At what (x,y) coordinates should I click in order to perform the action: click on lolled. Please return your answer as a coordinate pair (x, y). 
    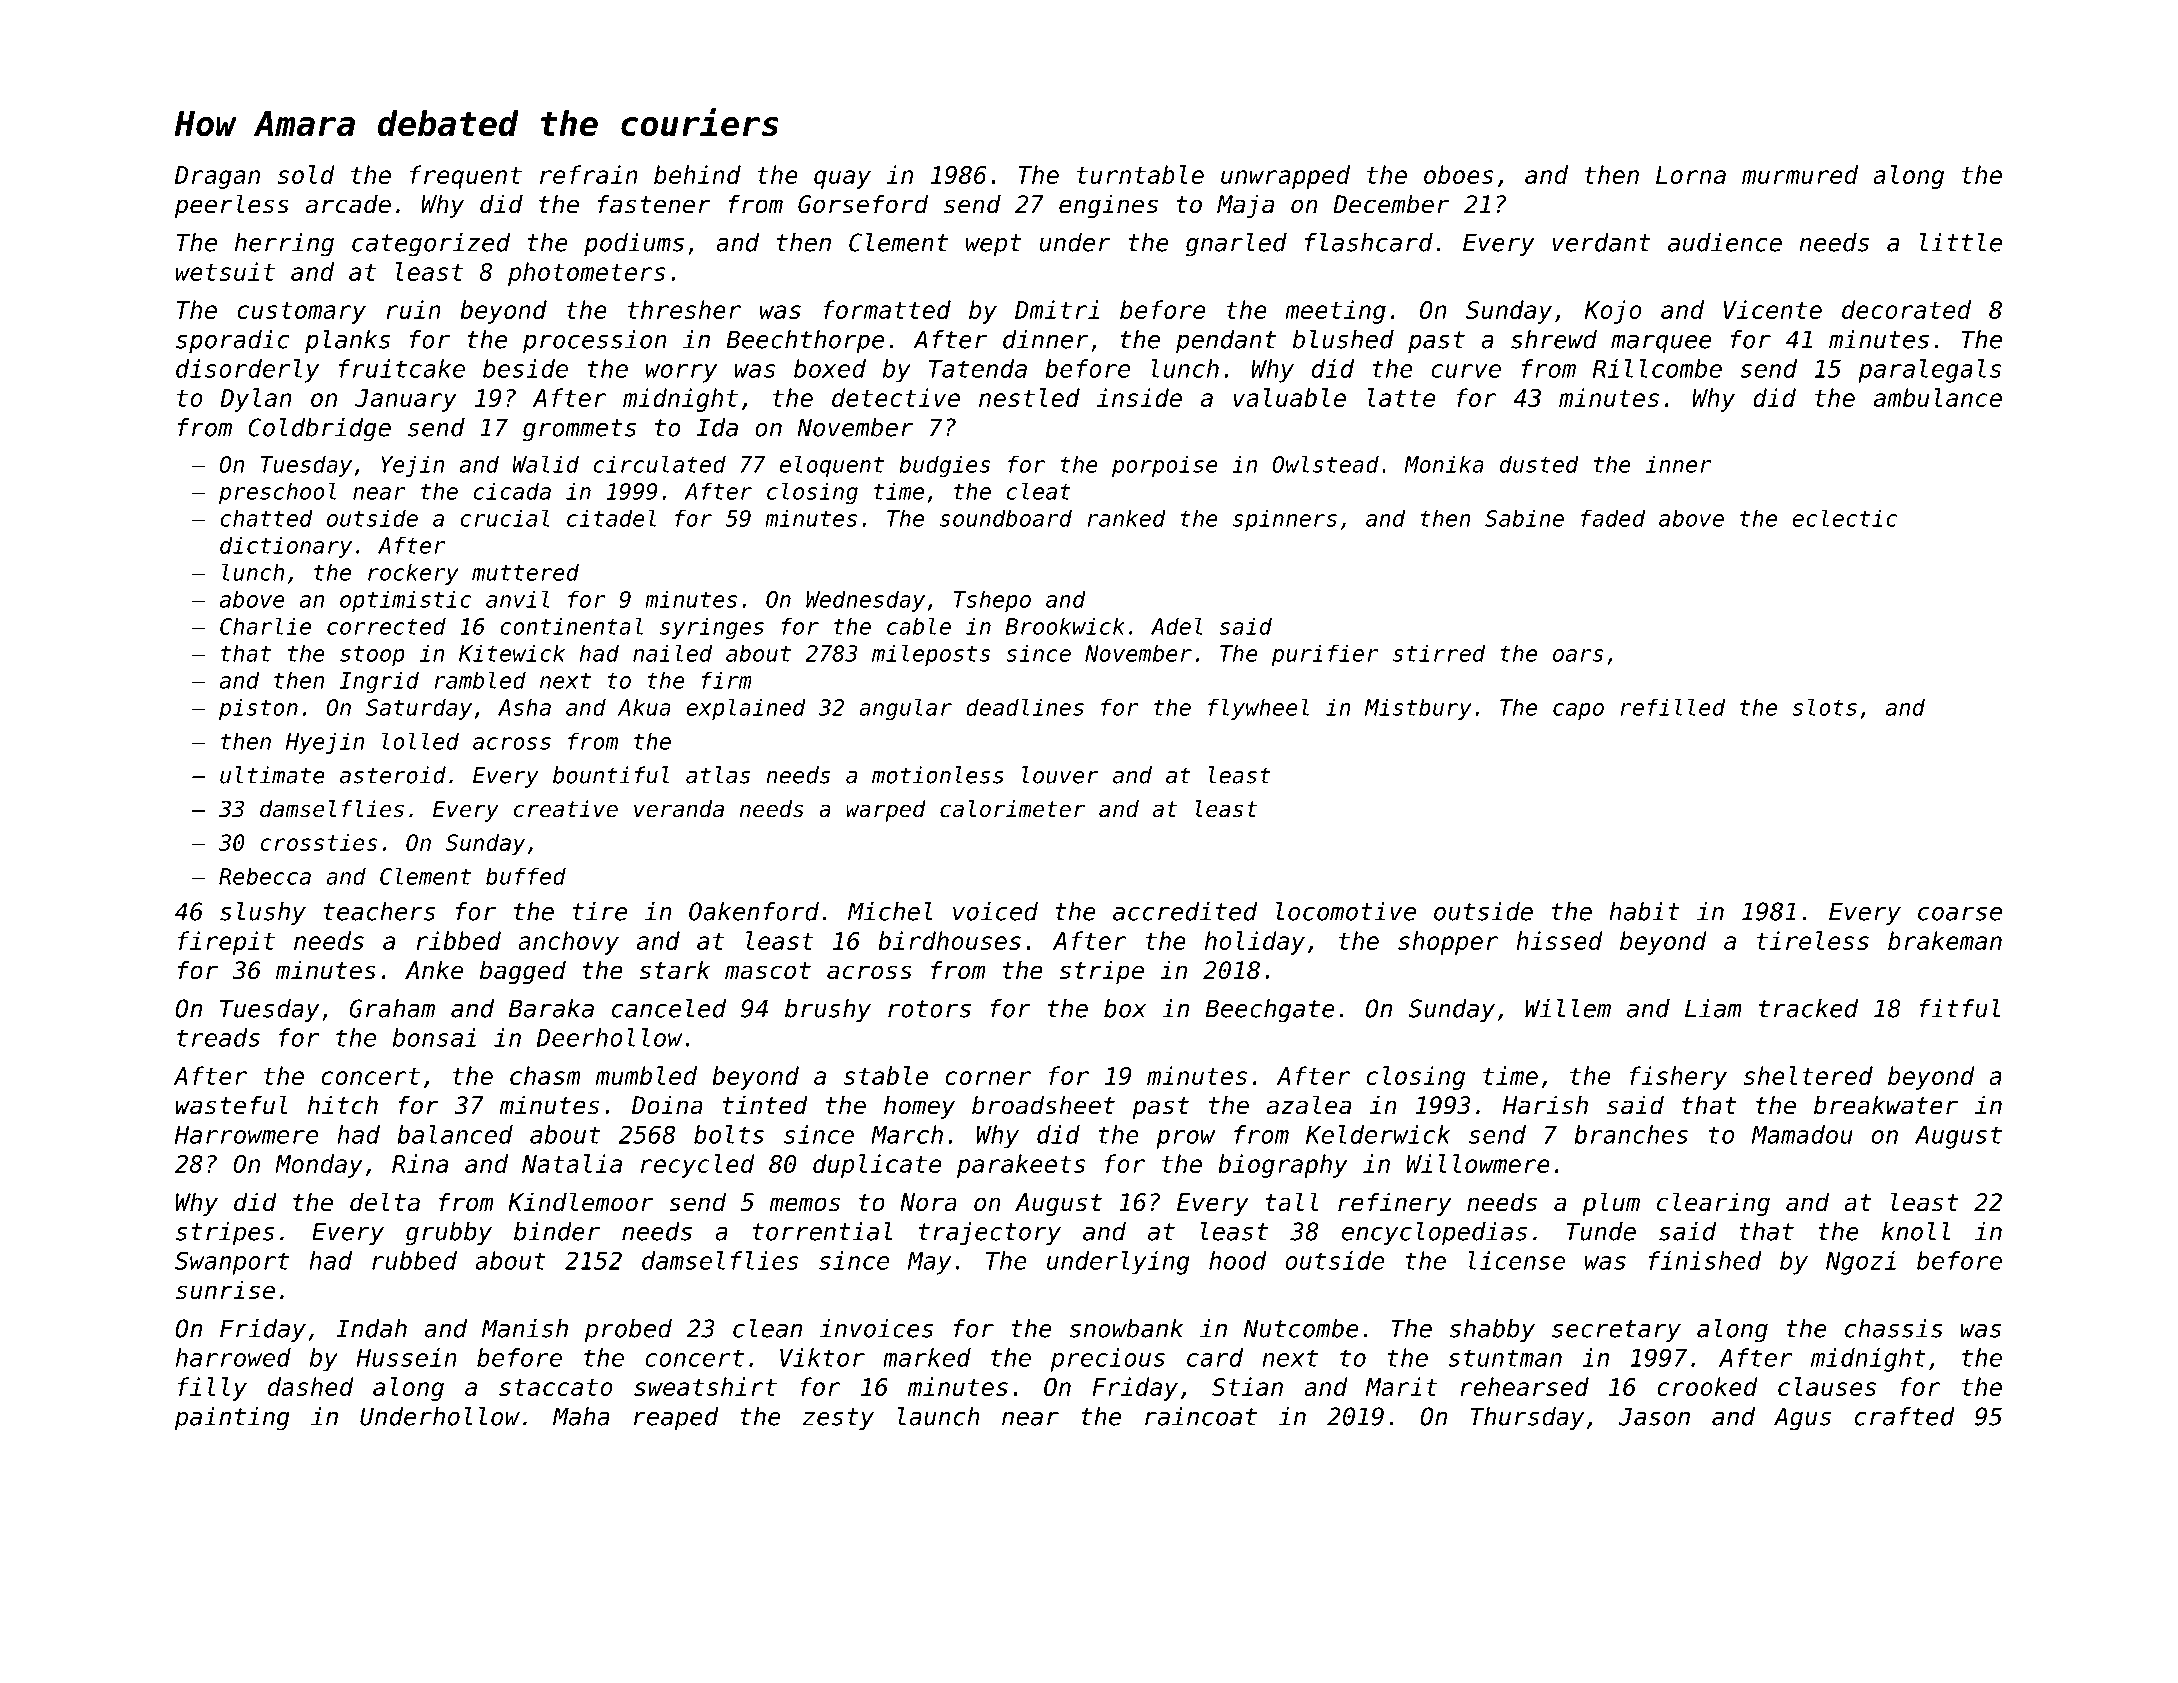
    Looking at the image, I should click on (420, 741).
